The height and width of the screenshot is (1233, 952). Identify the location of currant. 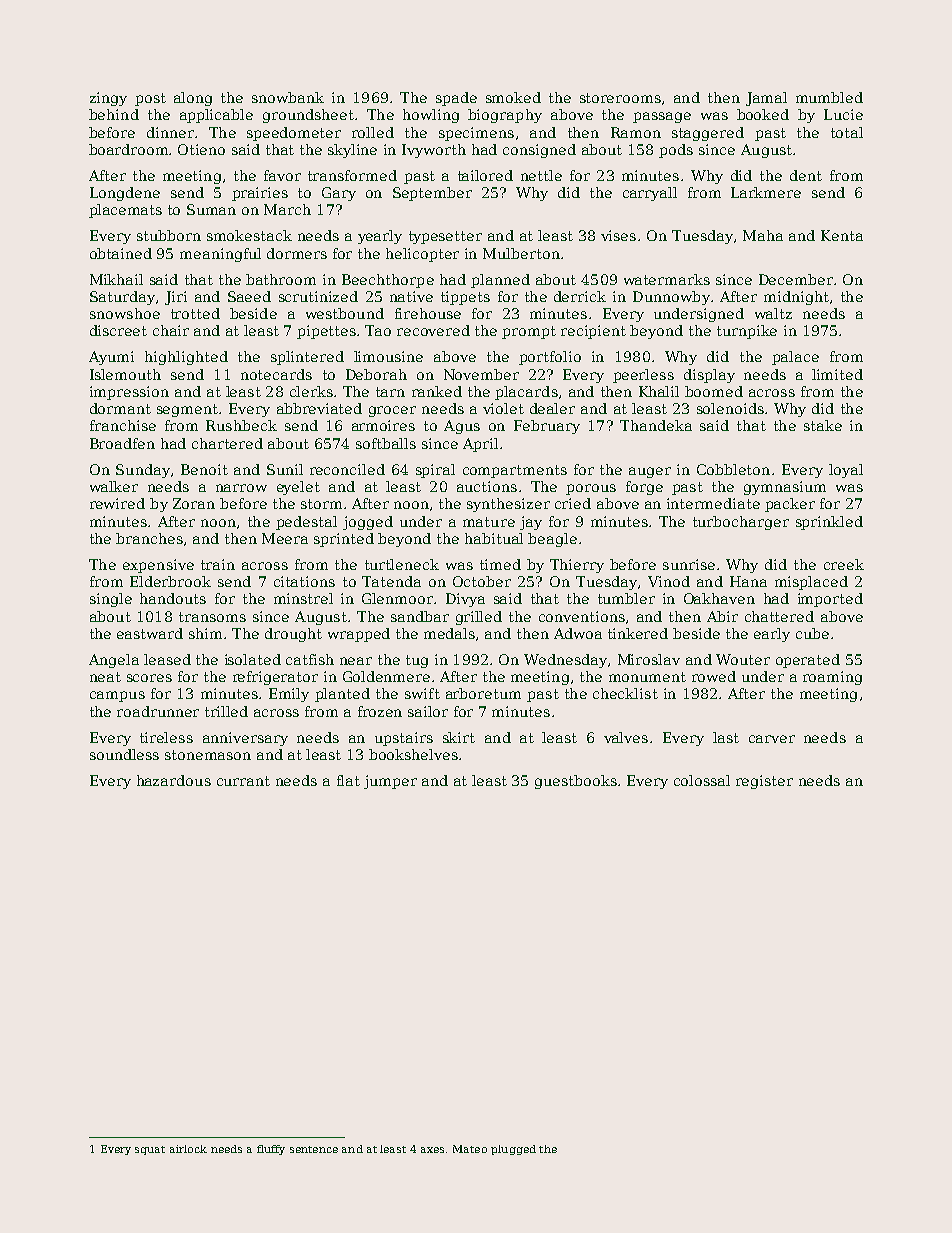
(243, 781).
